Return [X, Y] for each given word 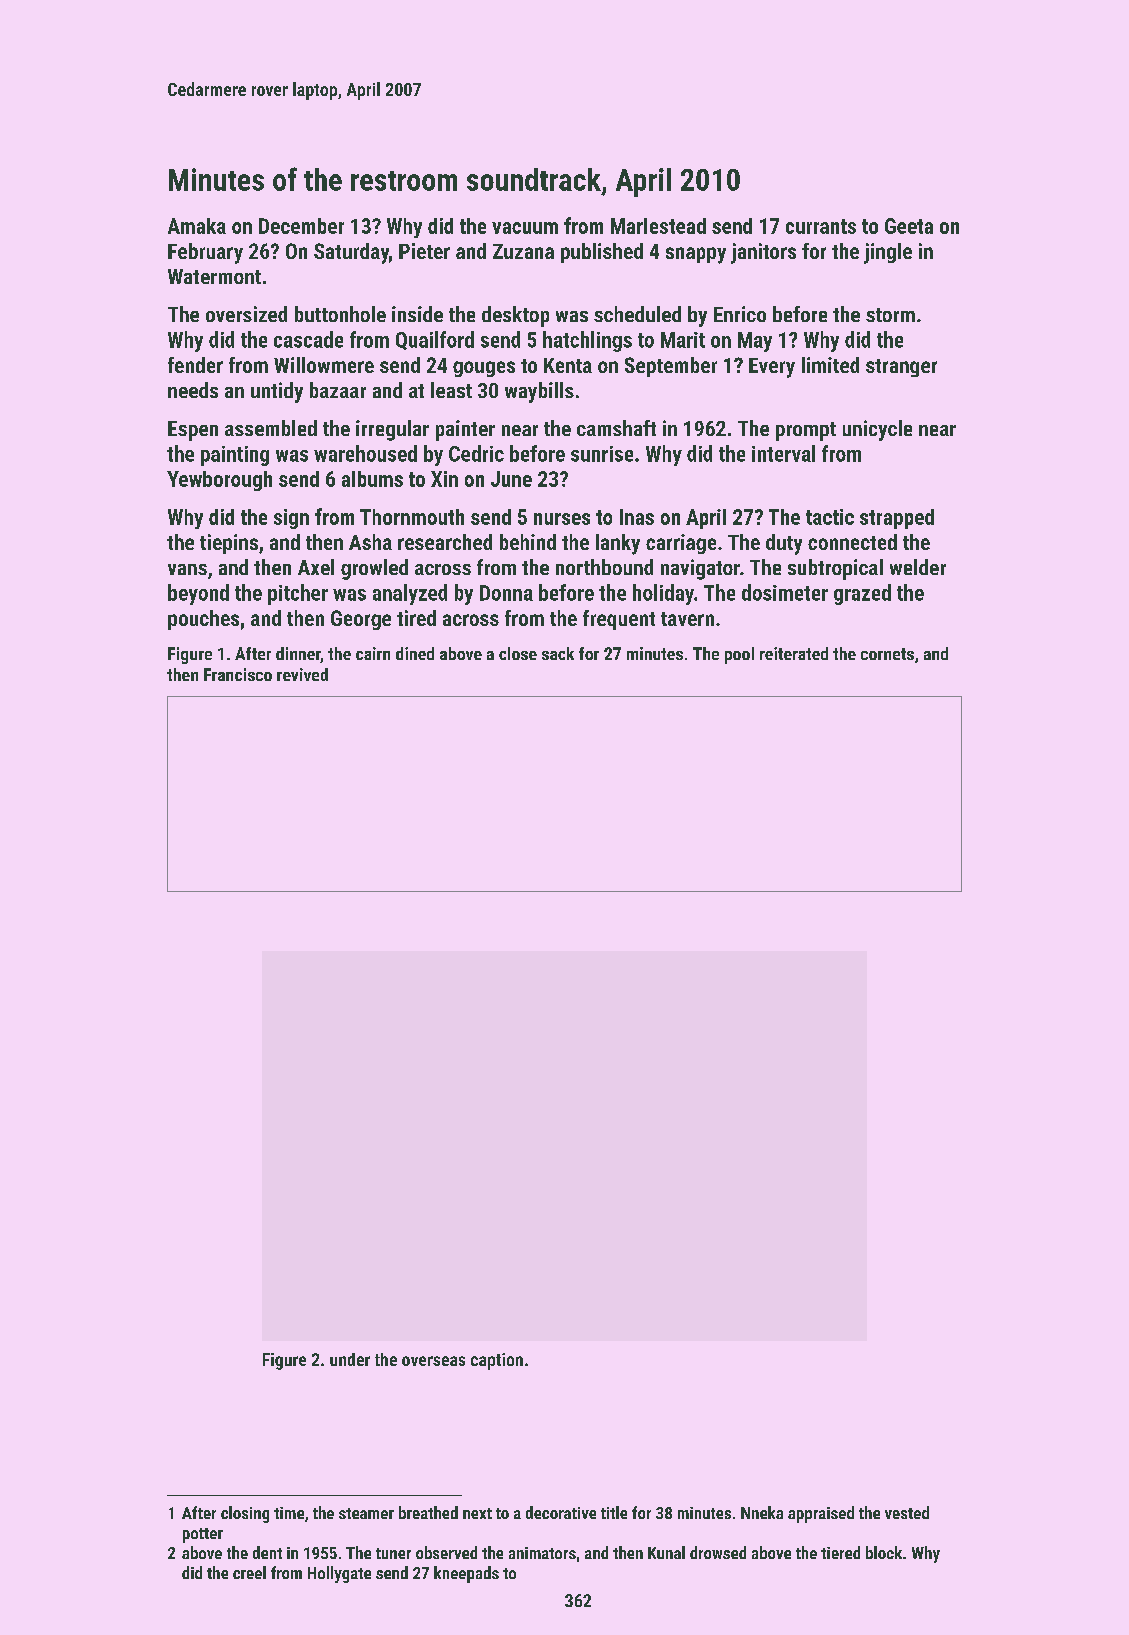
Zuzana [523, 251]
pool [739, 655]
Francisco [238, 674]
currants [821, 226]
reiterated [794, 653]
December [301, 226]
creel [249, 1572]
